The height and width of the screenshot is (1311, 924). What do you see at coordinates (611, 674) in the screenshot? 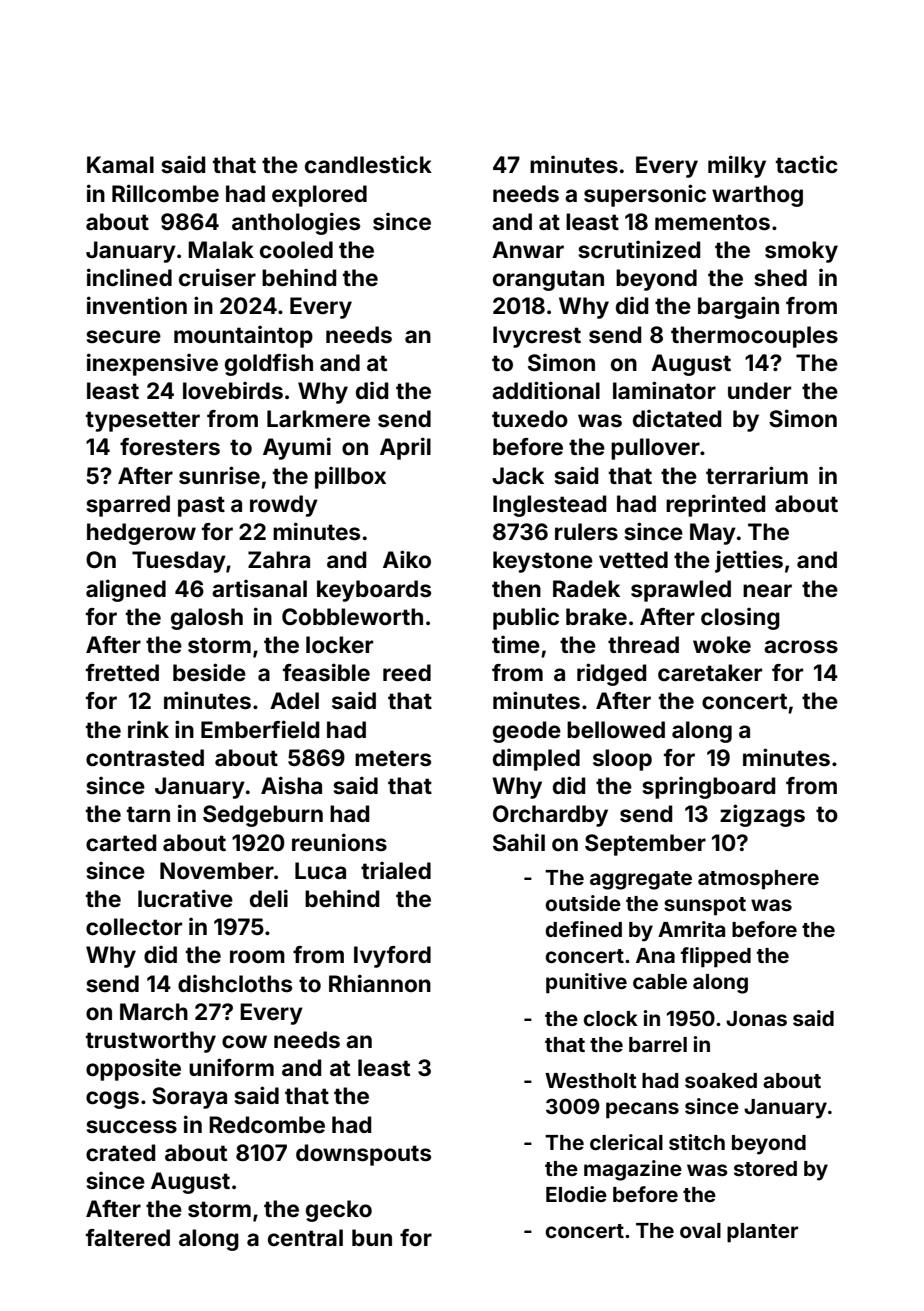
I see `ridged` at bounding box center [611, 674].
